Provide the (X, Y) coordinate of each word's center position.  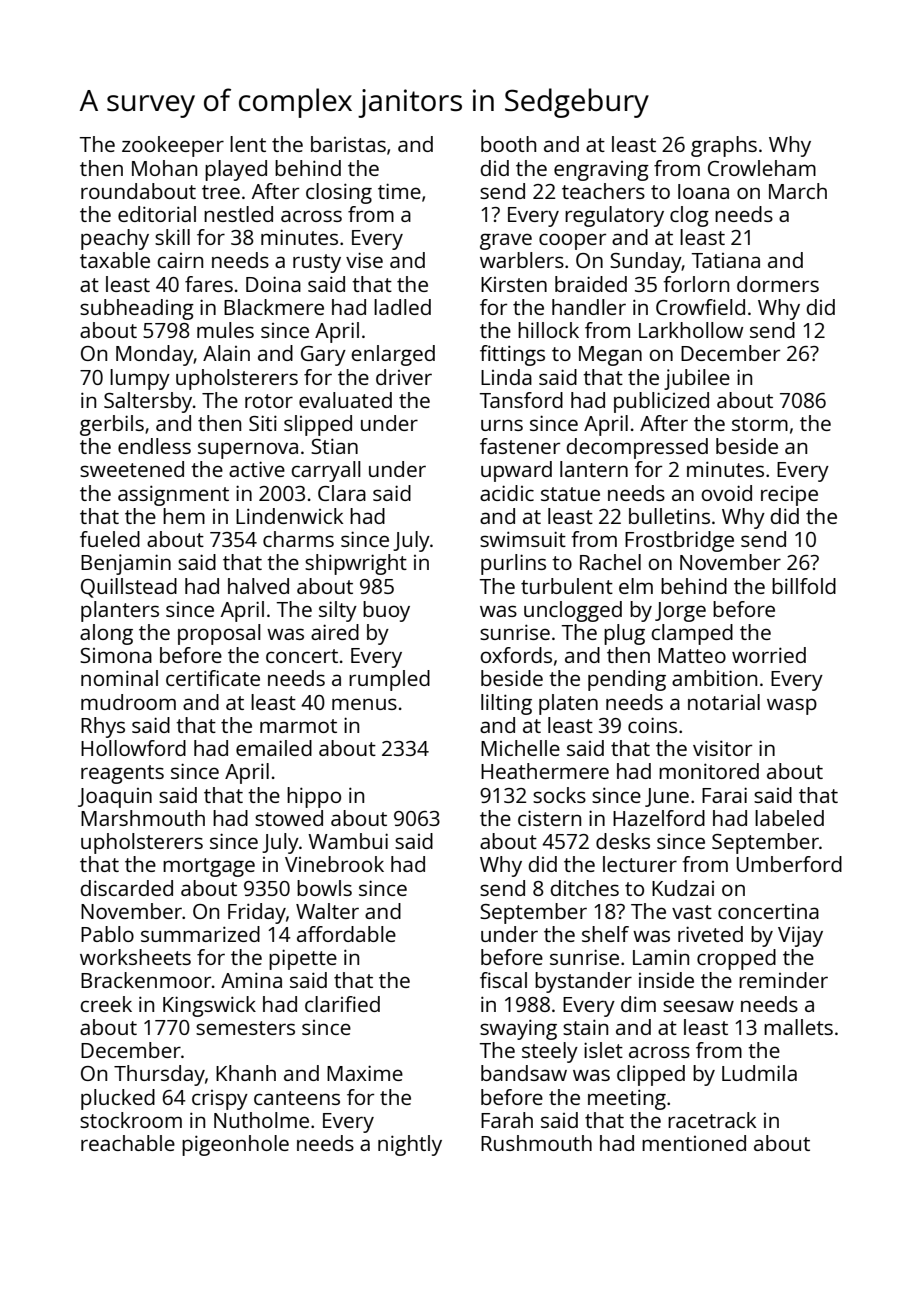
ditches (585, 888)
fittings (512, 355)
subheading (137, 309)
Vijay (800, 936)
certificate (213, 678)
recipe (789, 496)
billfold (804, 586)
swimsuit (523, 539)
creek (106, 1004)
